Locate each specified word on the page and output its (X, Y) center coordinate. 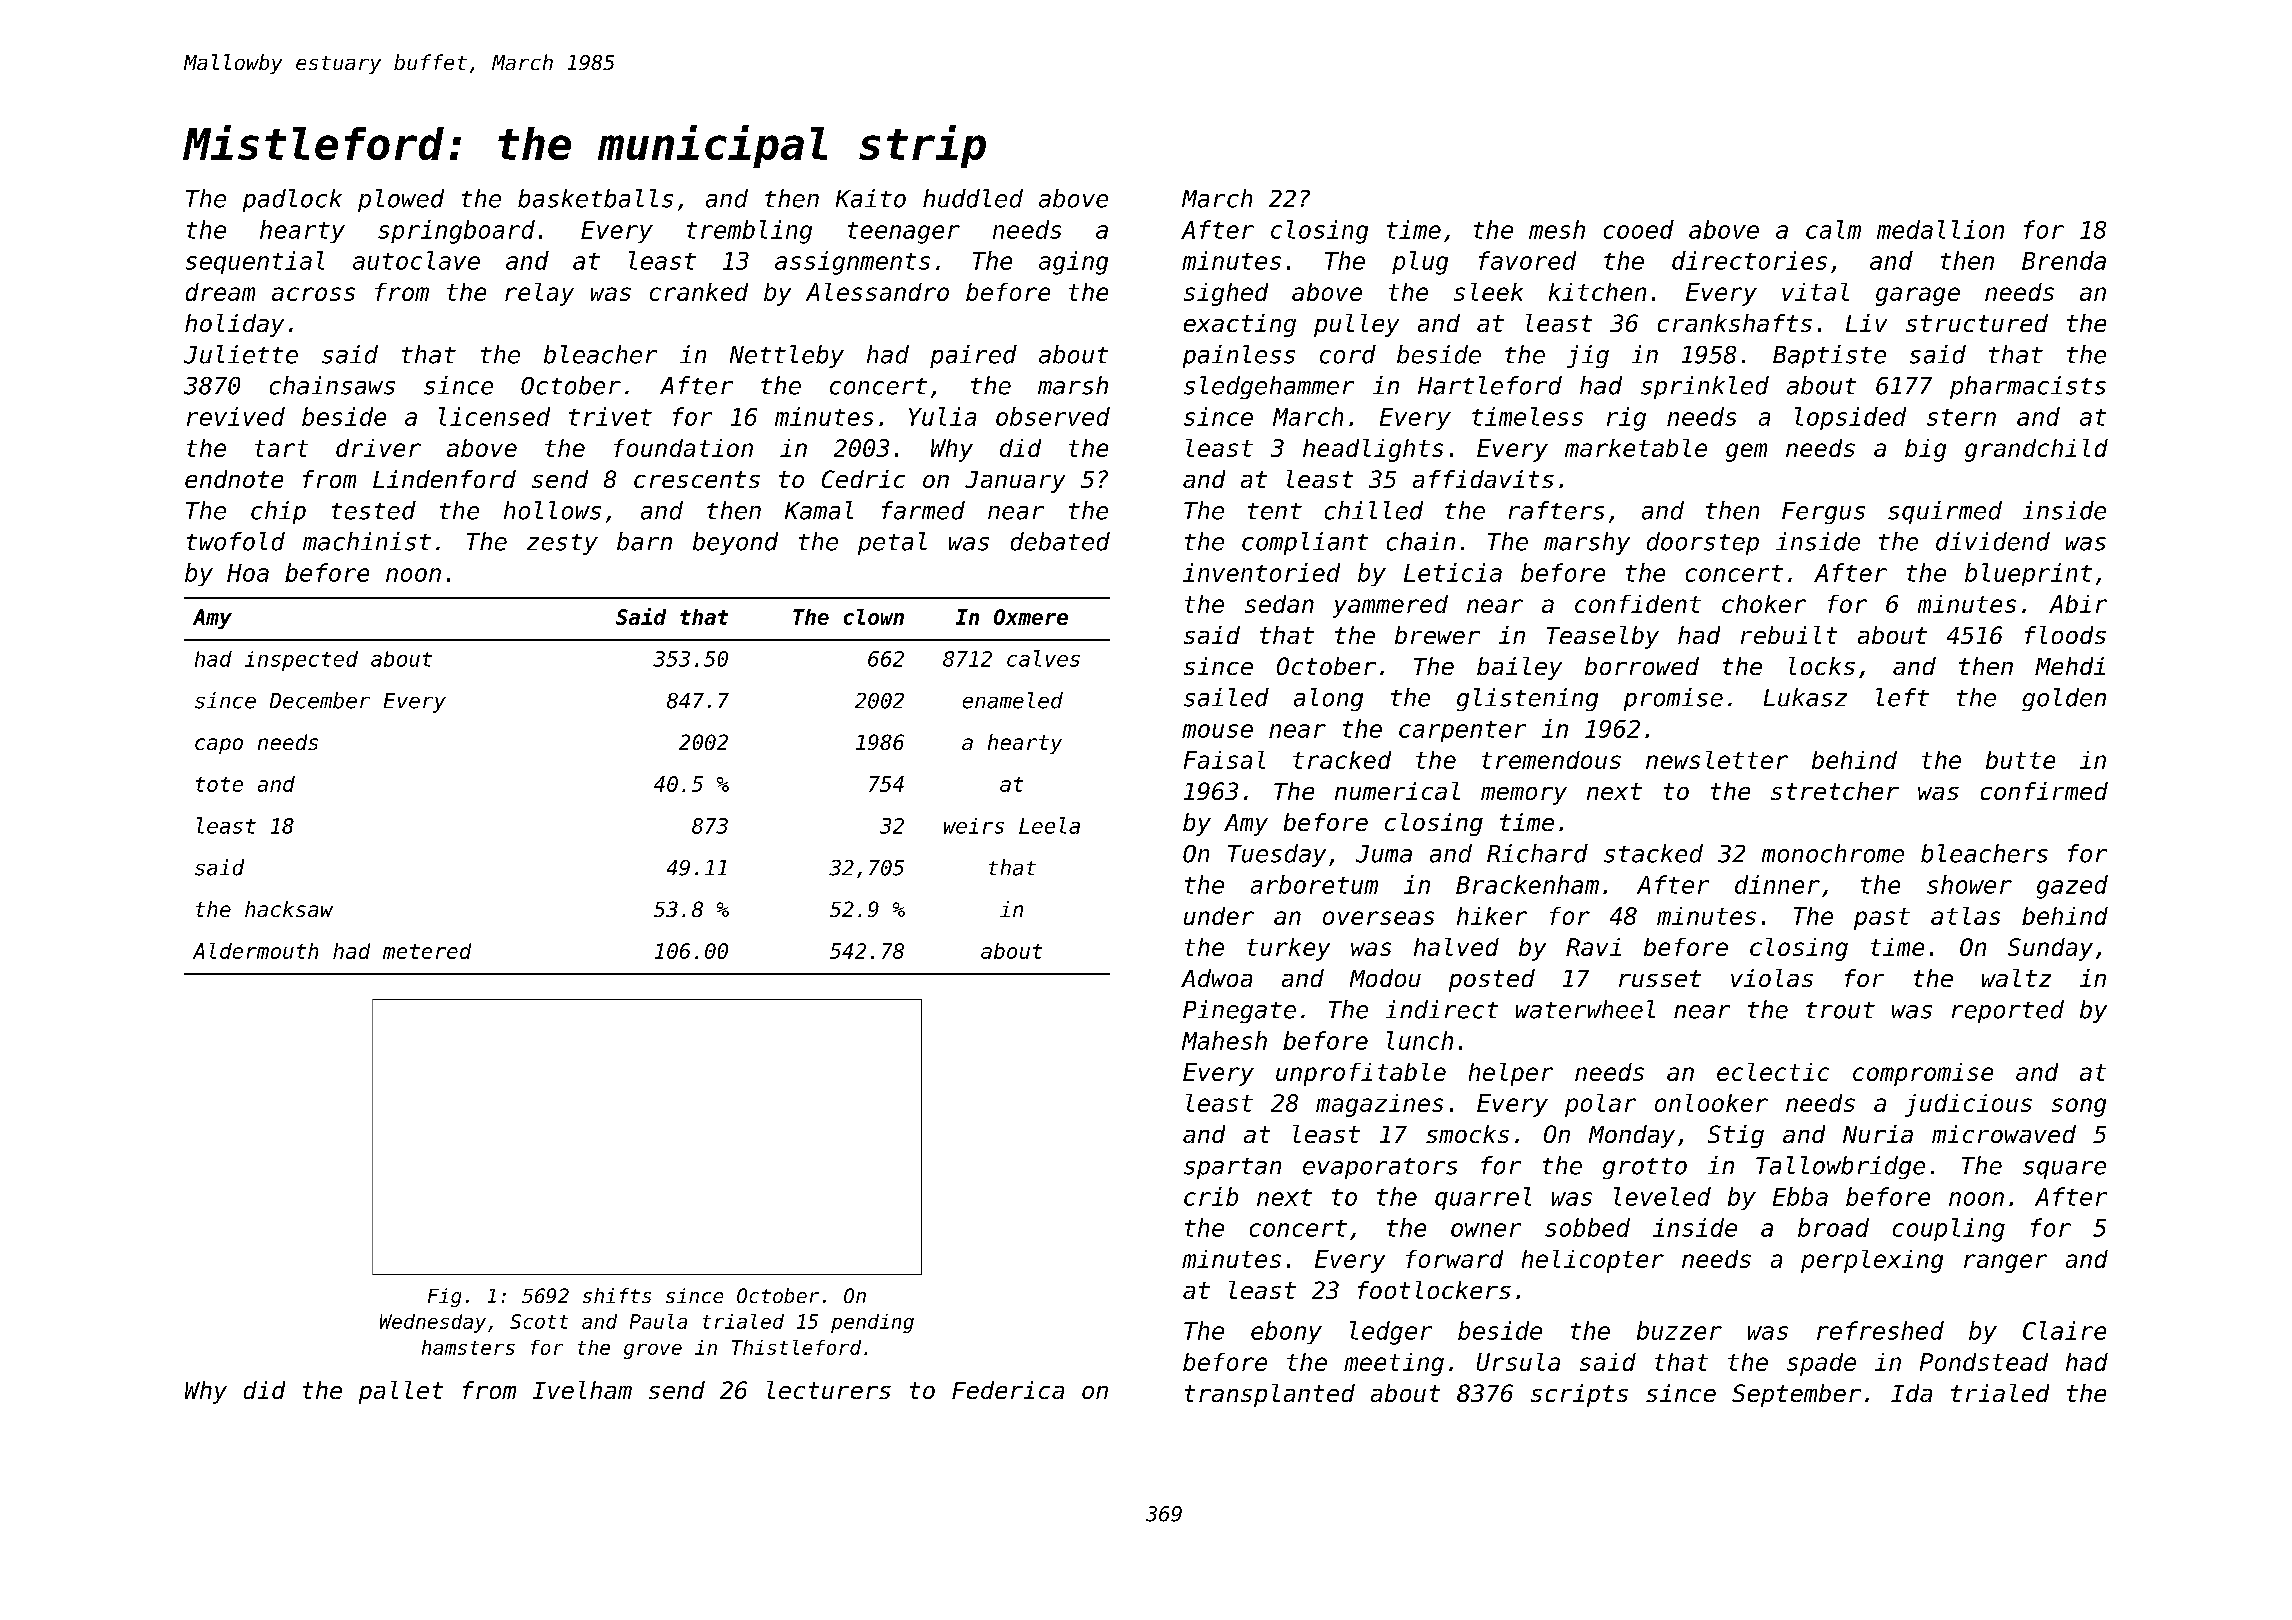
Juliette (241, 354)
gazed (2072, 887)
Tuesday (1277, 855)
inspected (301, 661)
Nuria (1878, 1134)
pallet (401, 1392)
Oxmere (1031, 617)
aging (1073, 263)
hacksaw (289, 909)
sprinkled (1705, 387)
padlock (292, 200)
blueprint (2028, 574)
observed (1053, 416)
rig (1626, 419)
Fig (444, 1297)
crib (1211, 1196)
